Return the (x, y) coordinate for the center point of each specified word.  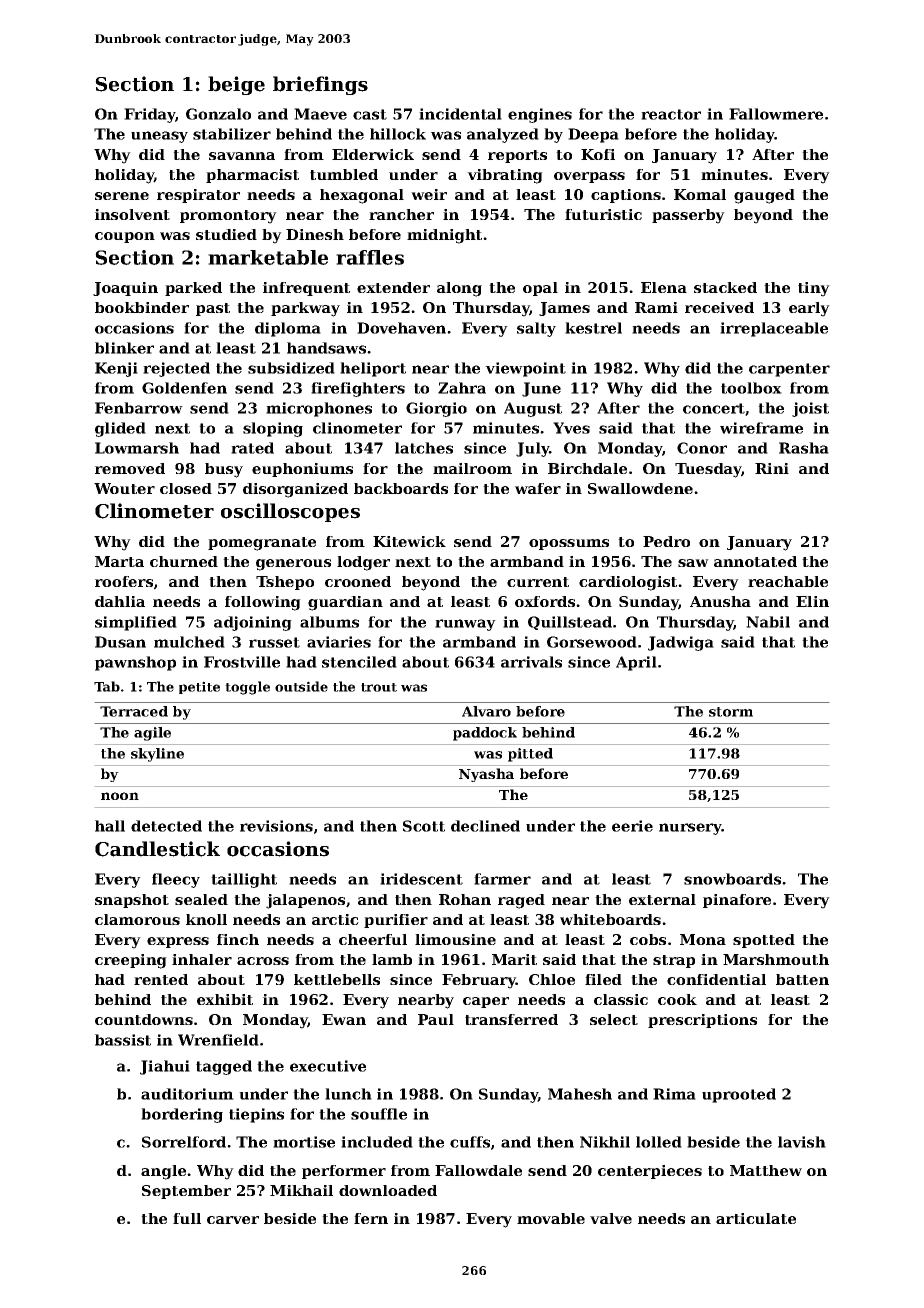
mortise (304, 1142)
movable (551, 1218)
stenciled (359, 662)
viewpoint (525, 369)
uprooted (739, 1095)
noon (120, 796)
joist (810, 409)
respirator (198, 196)
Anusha (720, 601)
